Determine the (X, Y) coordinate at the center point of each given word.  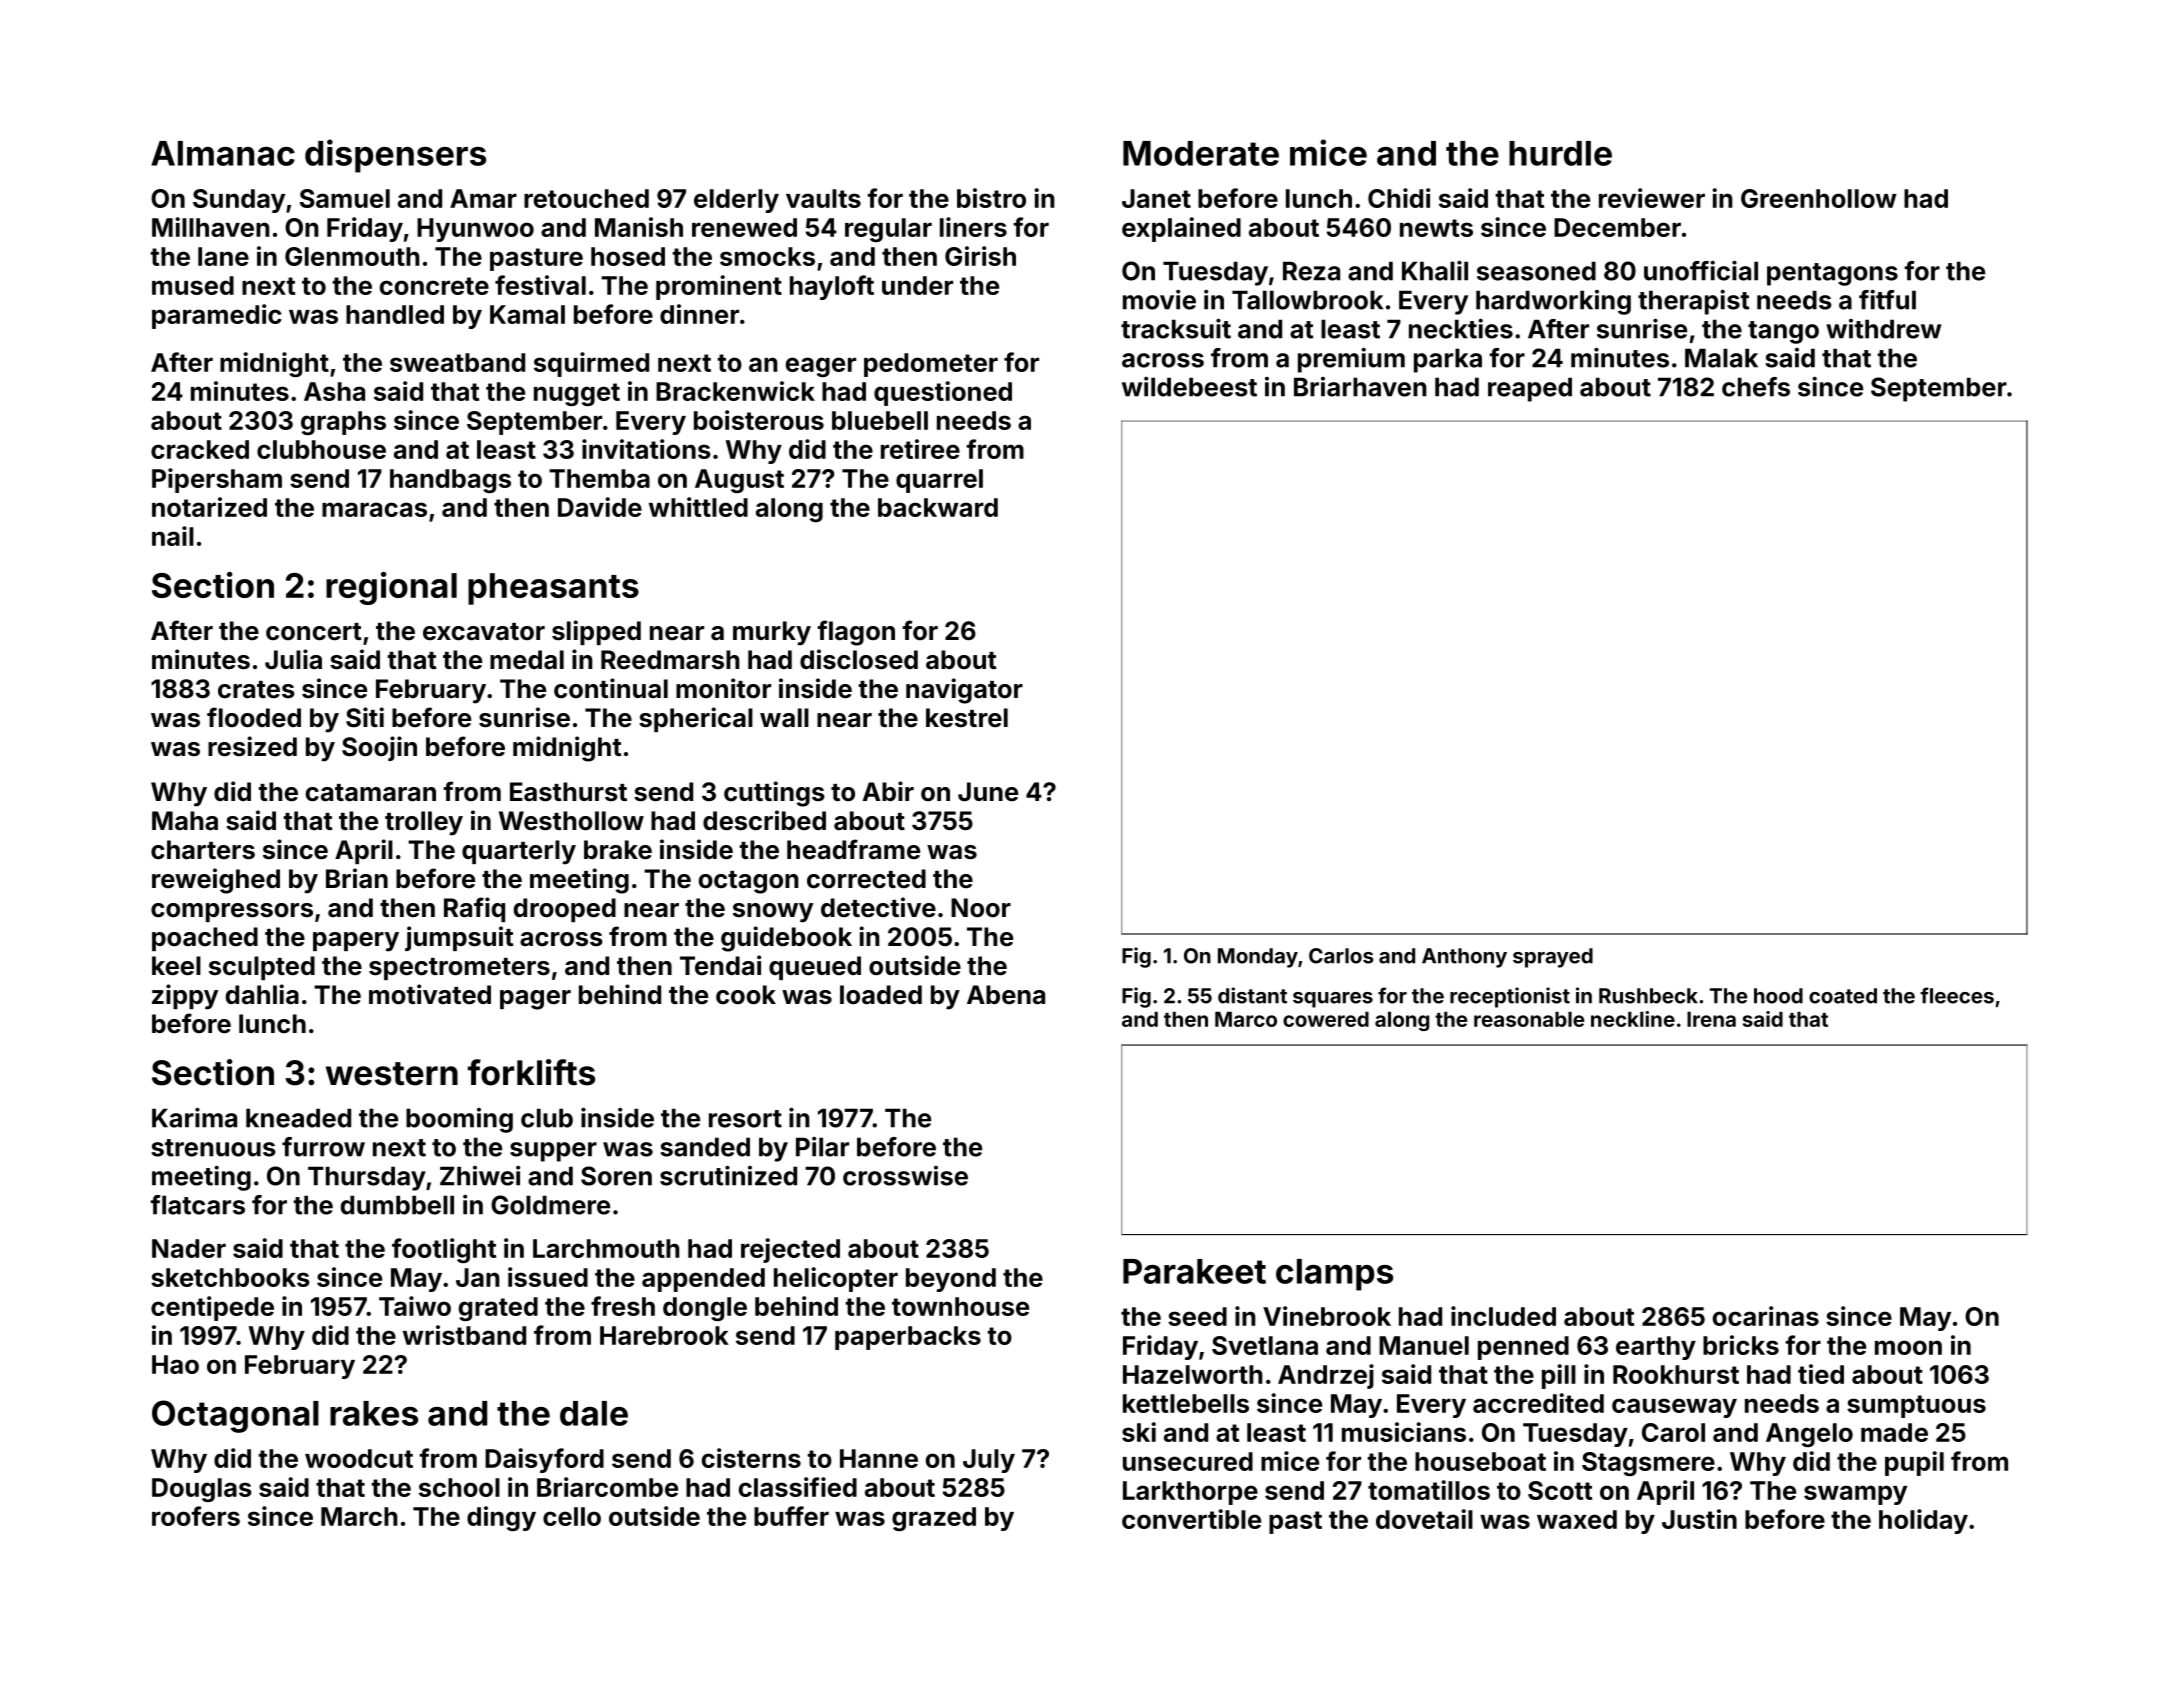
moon (1908, 1347)
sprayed (1553, 958)
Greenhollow (1819, 198)
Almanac (223, 153)
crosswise (905, 1176)
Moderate (1201, 153)
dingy (501, 1518)
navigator (964, 691)
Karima (194, 1117)
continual (611, 688)
